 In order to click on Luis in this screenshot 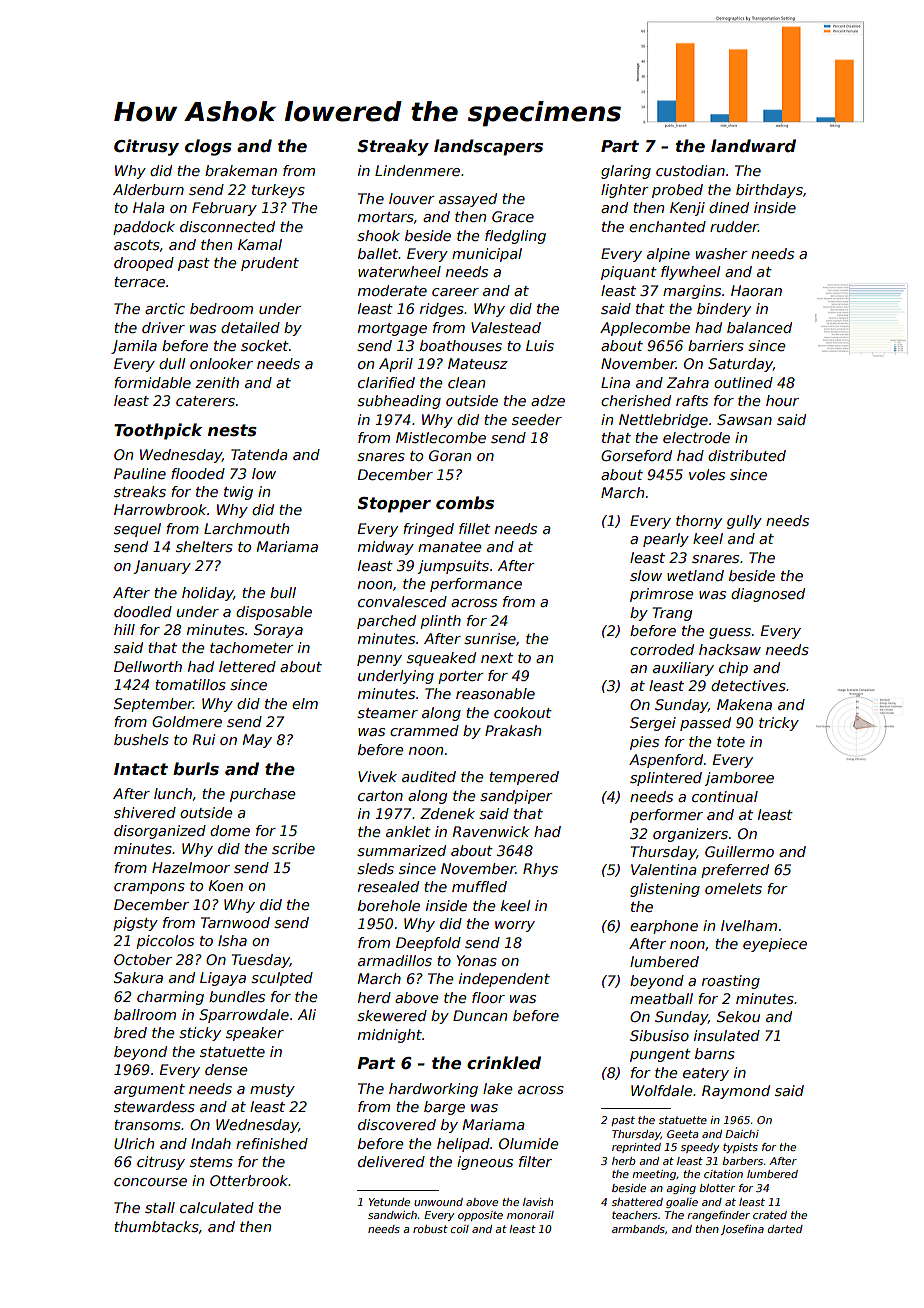, I will do `click(540, 345)`.
